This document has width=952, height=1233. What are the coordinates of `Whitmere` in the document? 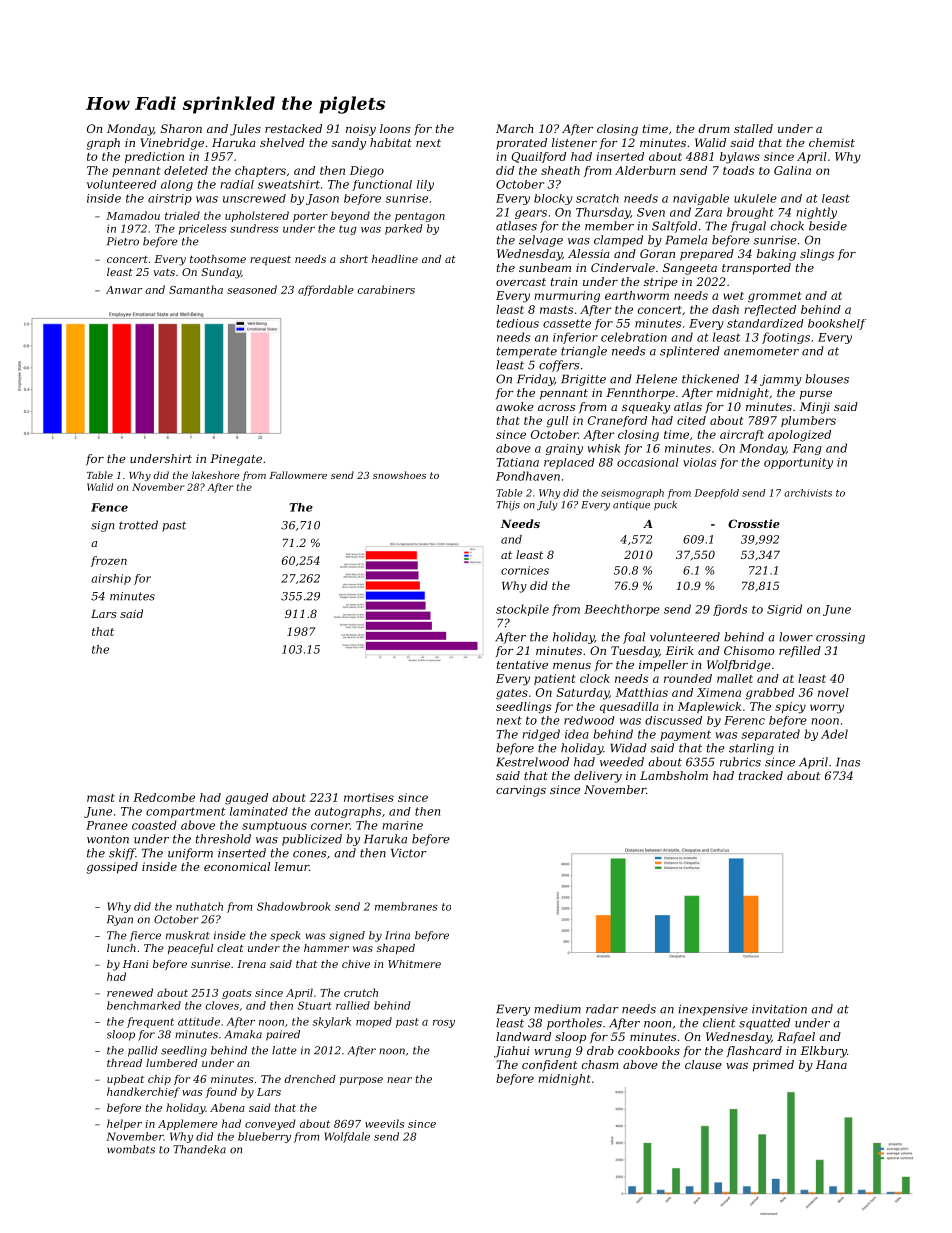 It's located at (414, 964).
